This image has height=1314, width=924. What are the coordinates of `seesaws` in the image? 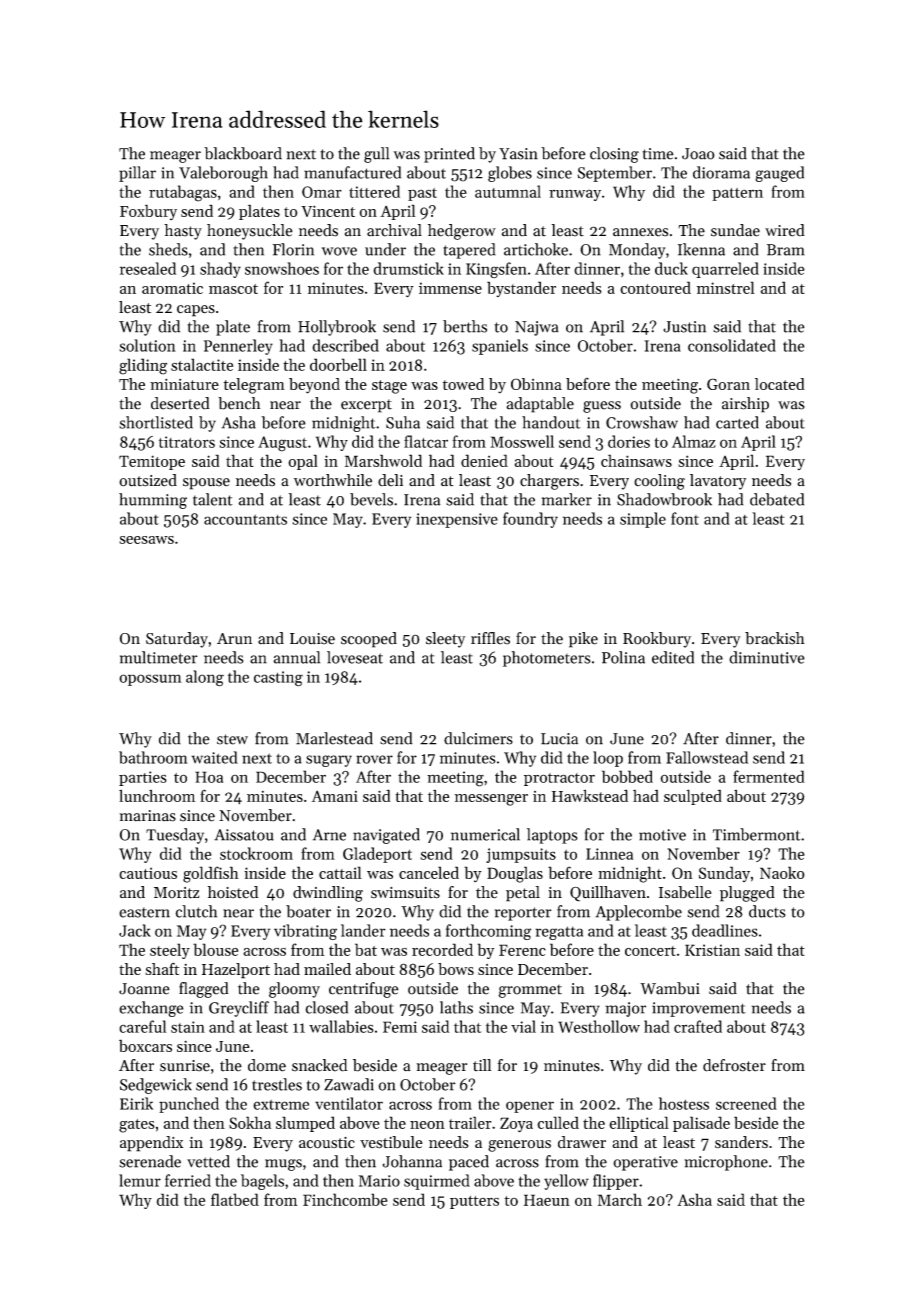 It's located at (146, 540).
